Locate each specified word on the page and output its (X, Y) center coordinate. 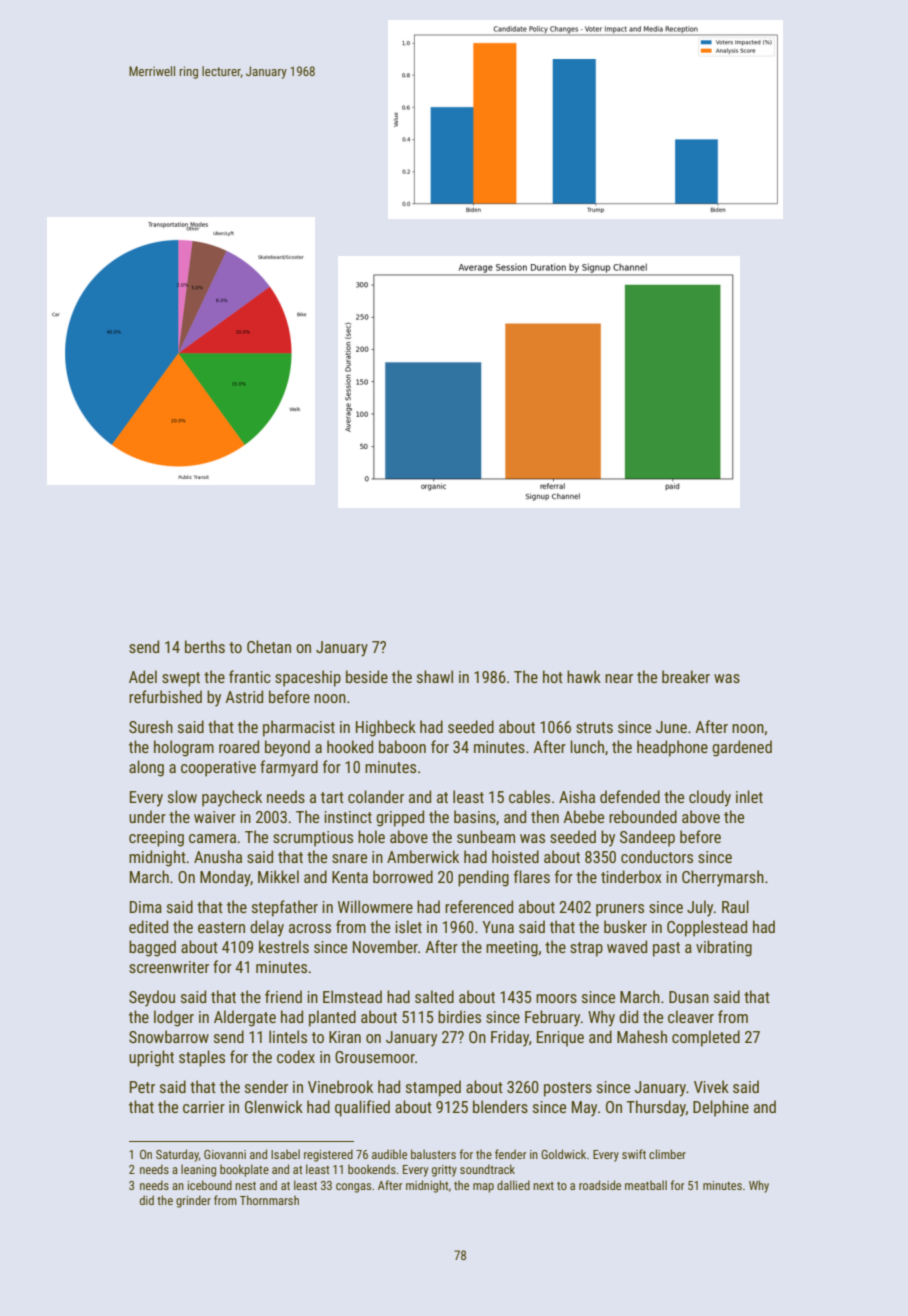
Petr (142, 1087)
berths (205, 646)
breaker (686, 676)
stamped (433, 1088)
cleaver (691, 1016)
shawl (435, 676)
